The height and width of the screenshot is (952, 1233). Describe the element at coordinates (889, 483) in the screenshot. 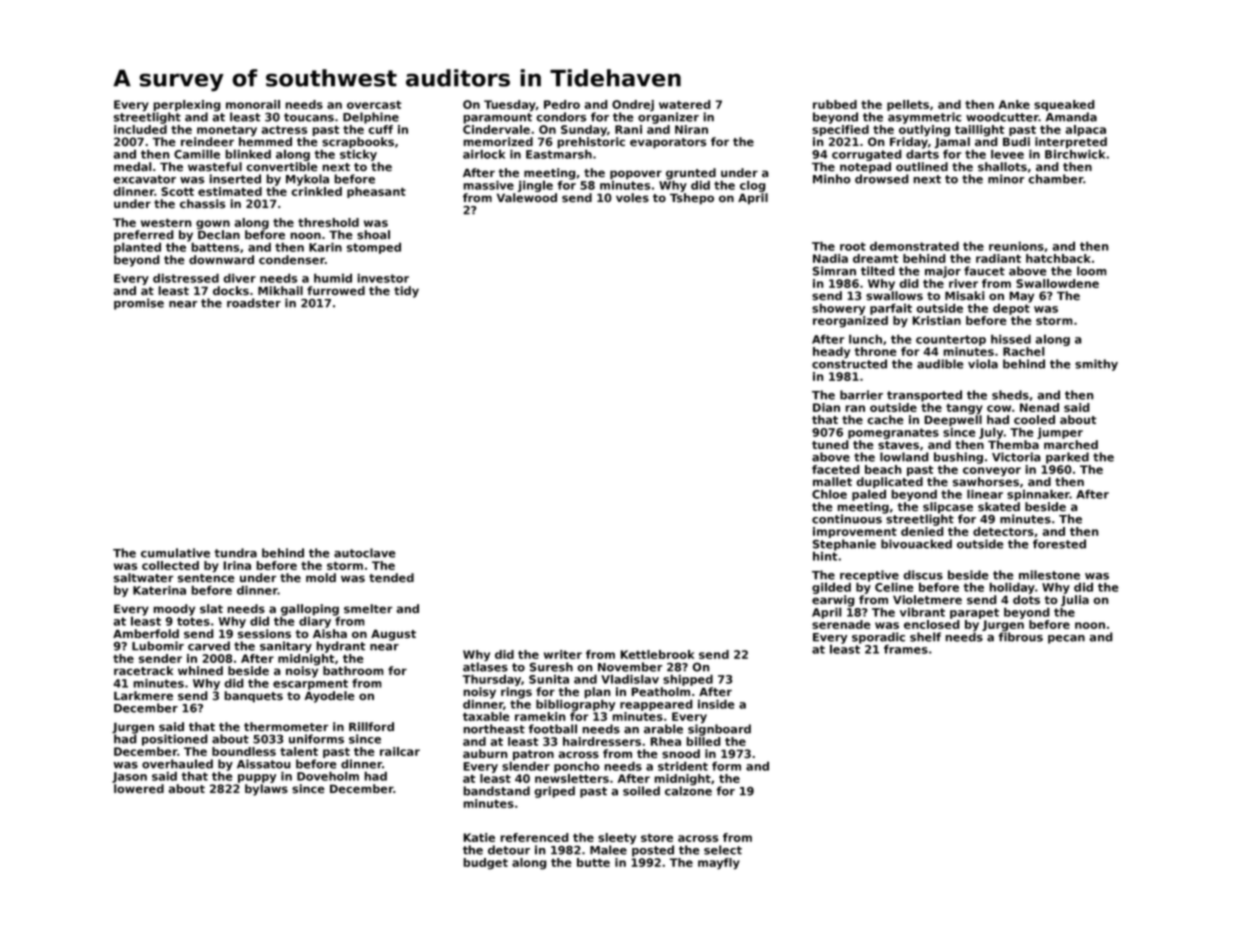

I see `duplicated` at that location.
